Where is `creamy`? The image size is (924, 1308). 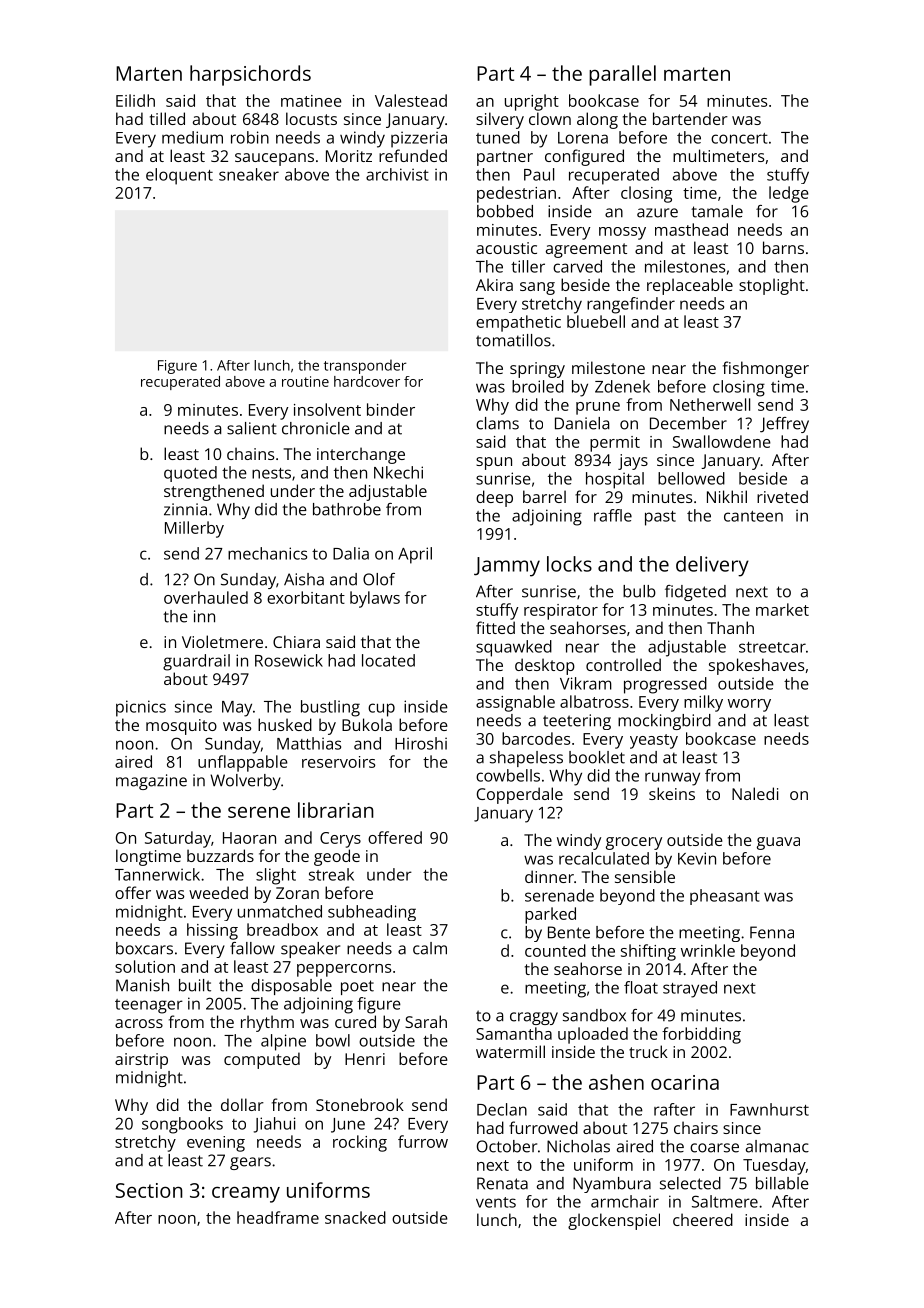
creamy is located at coordinates (246, 1195).
